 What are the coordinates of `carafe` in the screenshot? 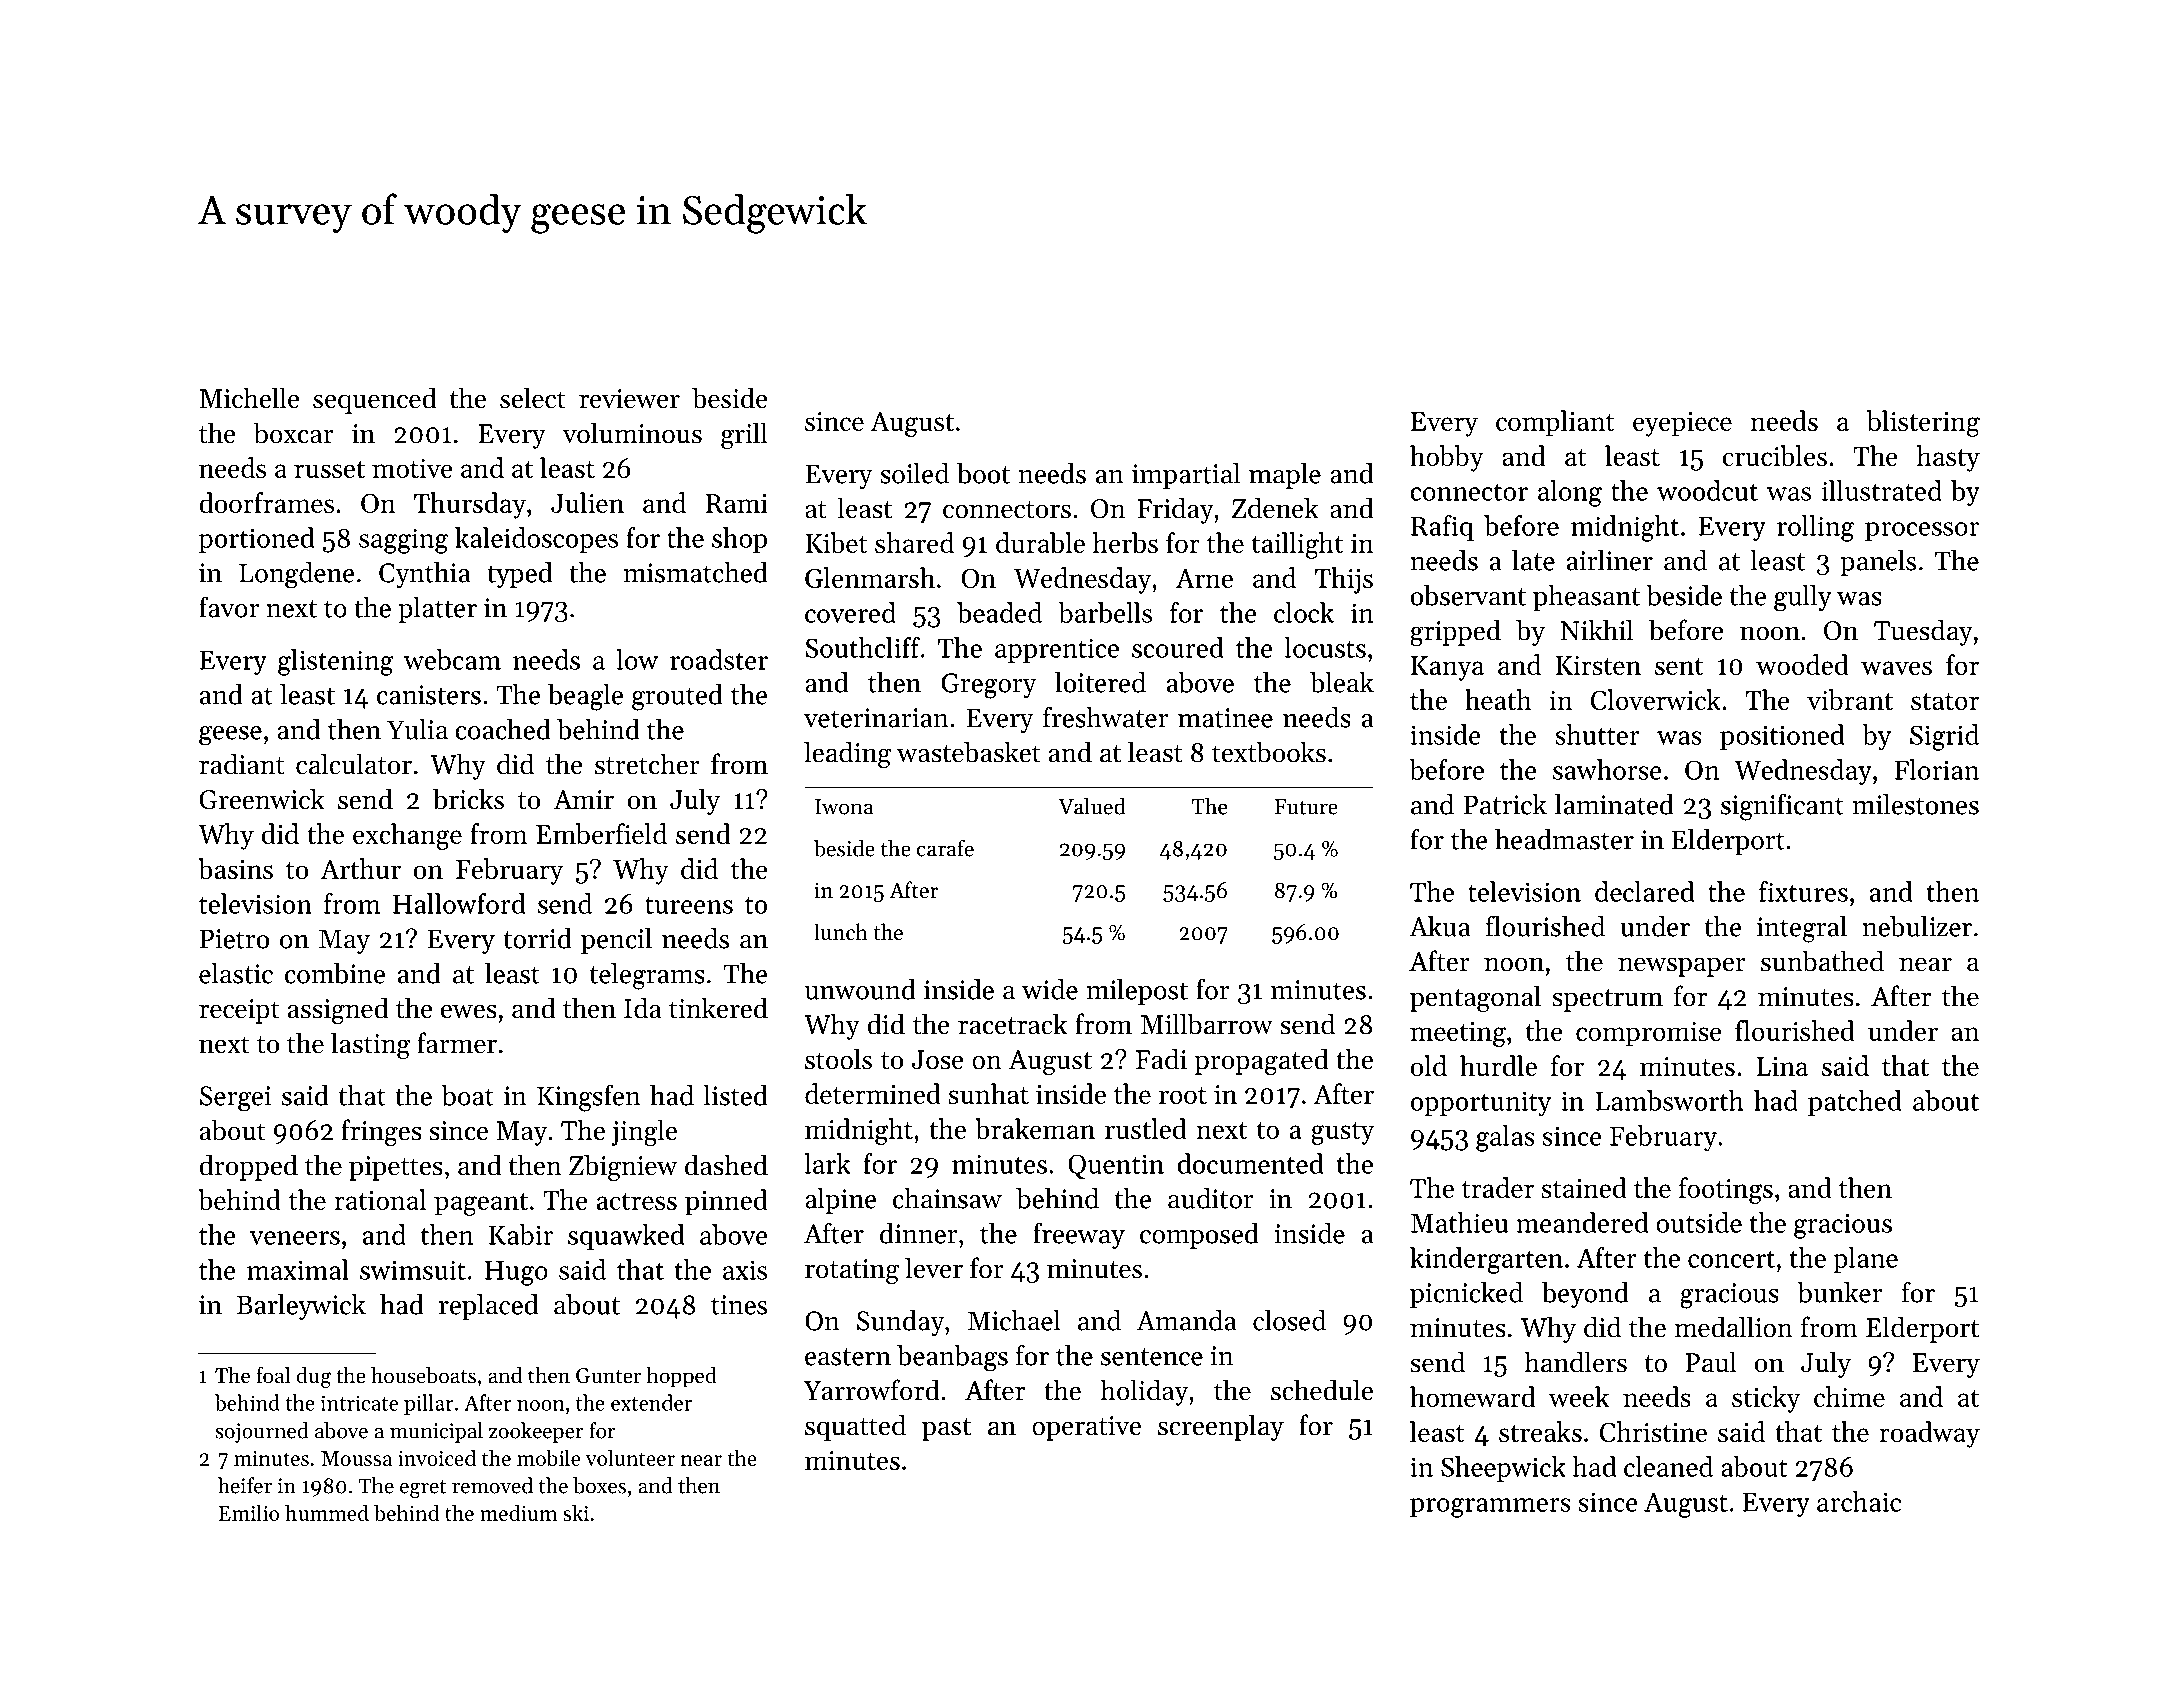 It's located at (945, 848).
